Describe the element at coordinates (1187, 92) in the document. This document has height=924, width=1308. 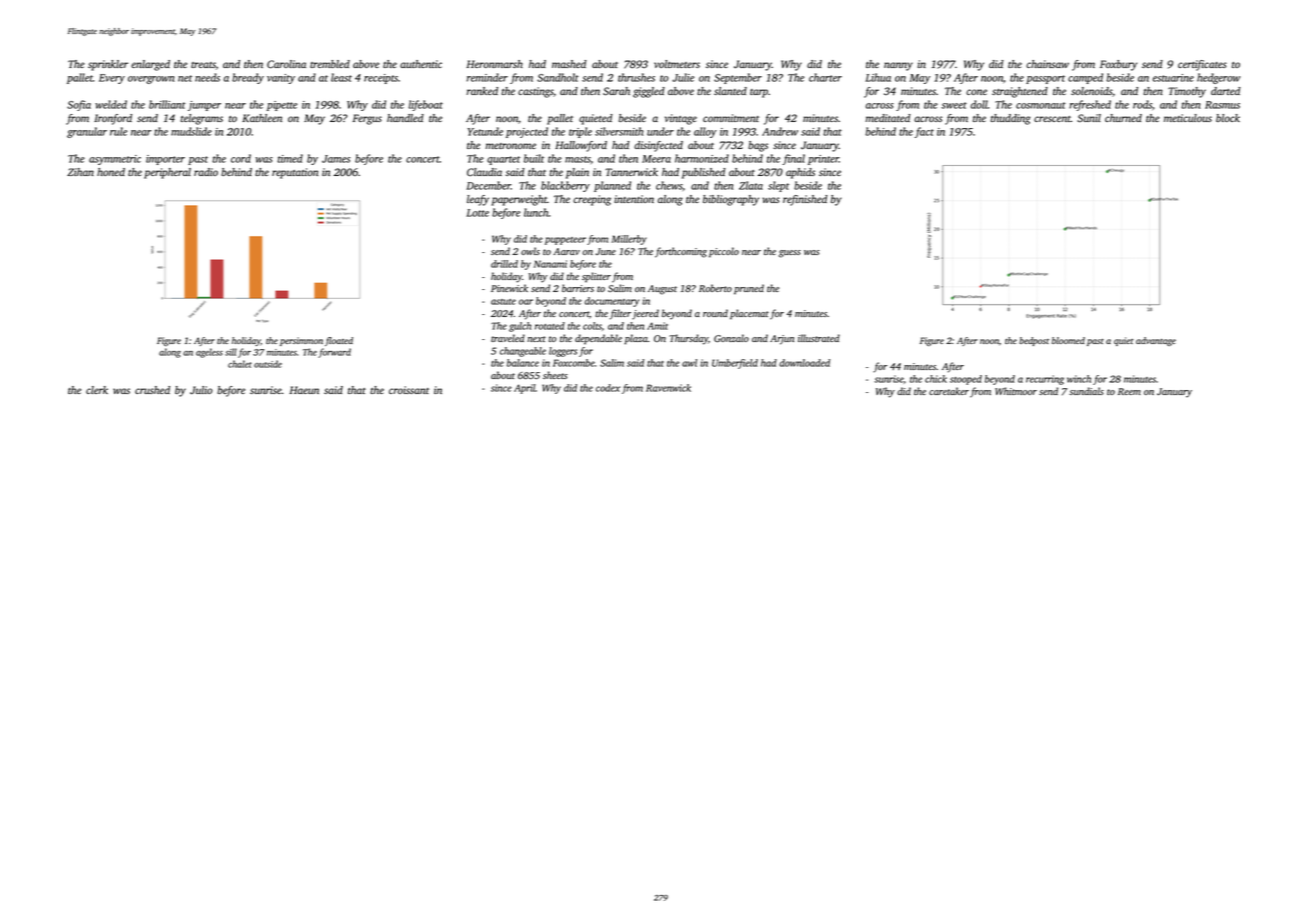
I see `Timothy` at that location.
